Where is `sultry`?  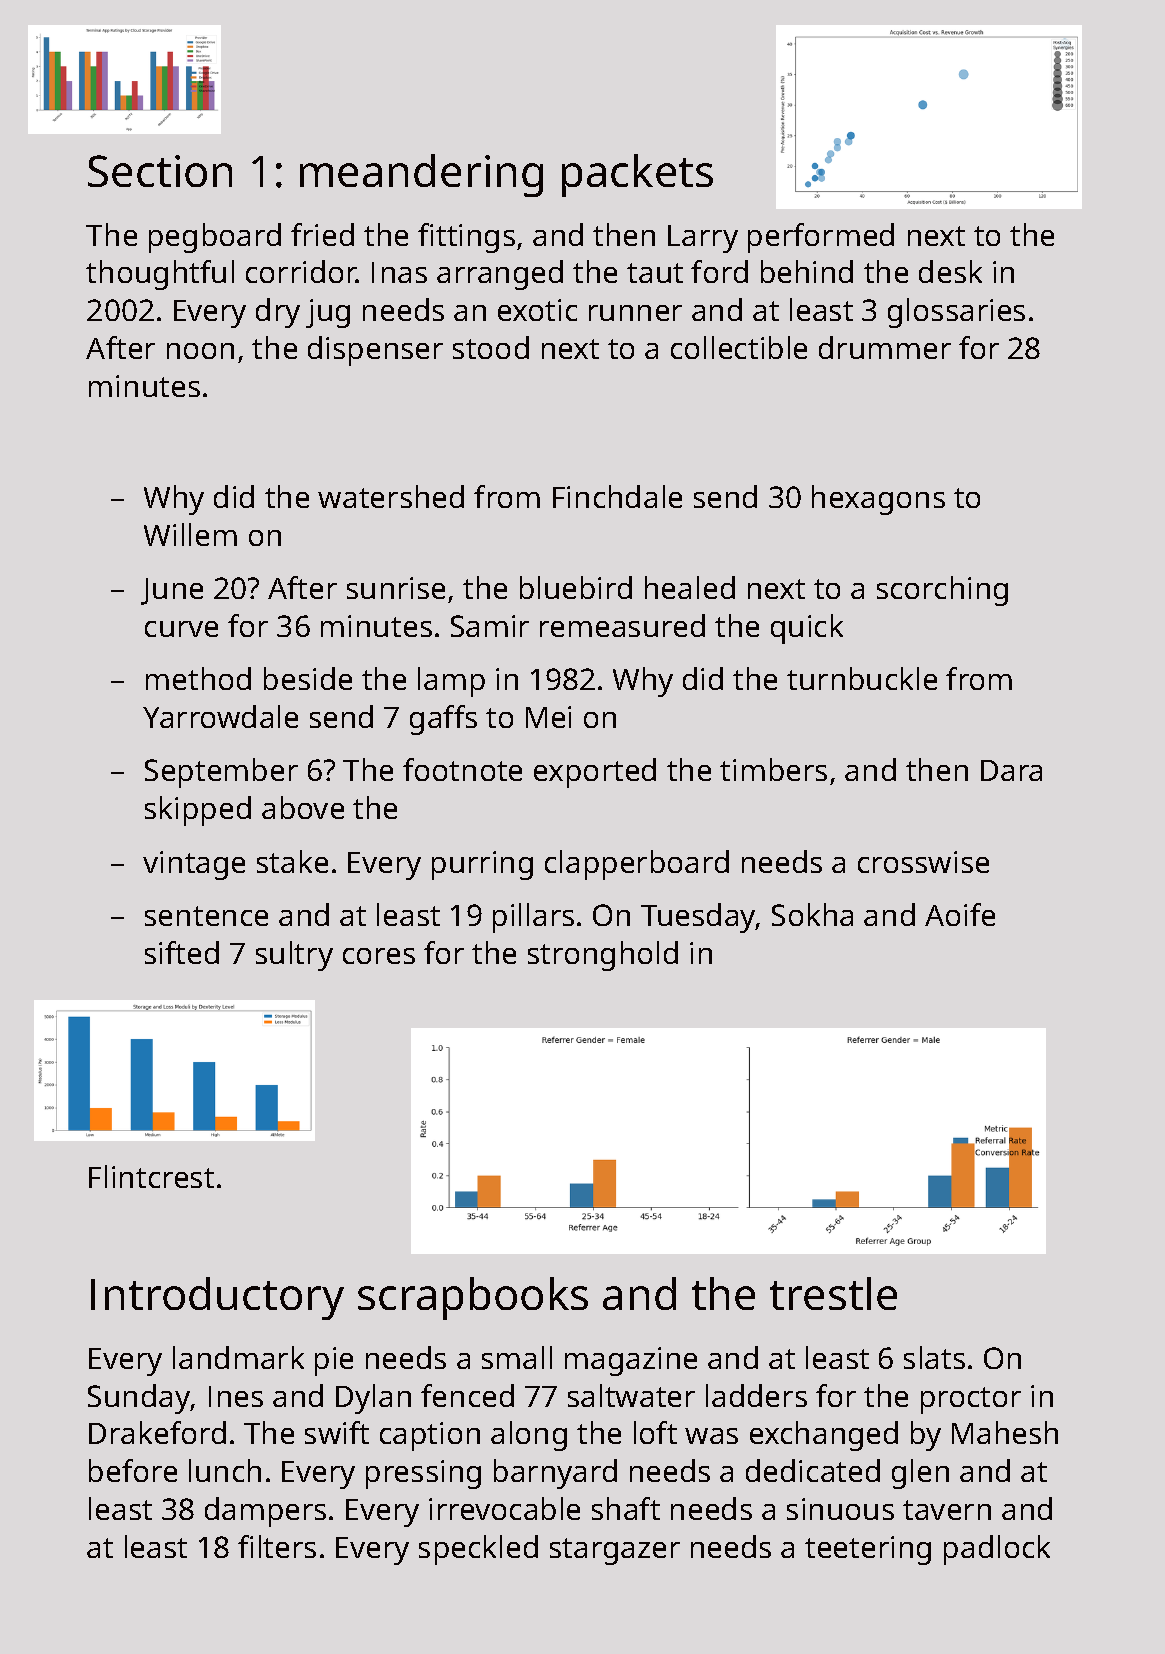 sultry is located at coordinates (294, 956).
